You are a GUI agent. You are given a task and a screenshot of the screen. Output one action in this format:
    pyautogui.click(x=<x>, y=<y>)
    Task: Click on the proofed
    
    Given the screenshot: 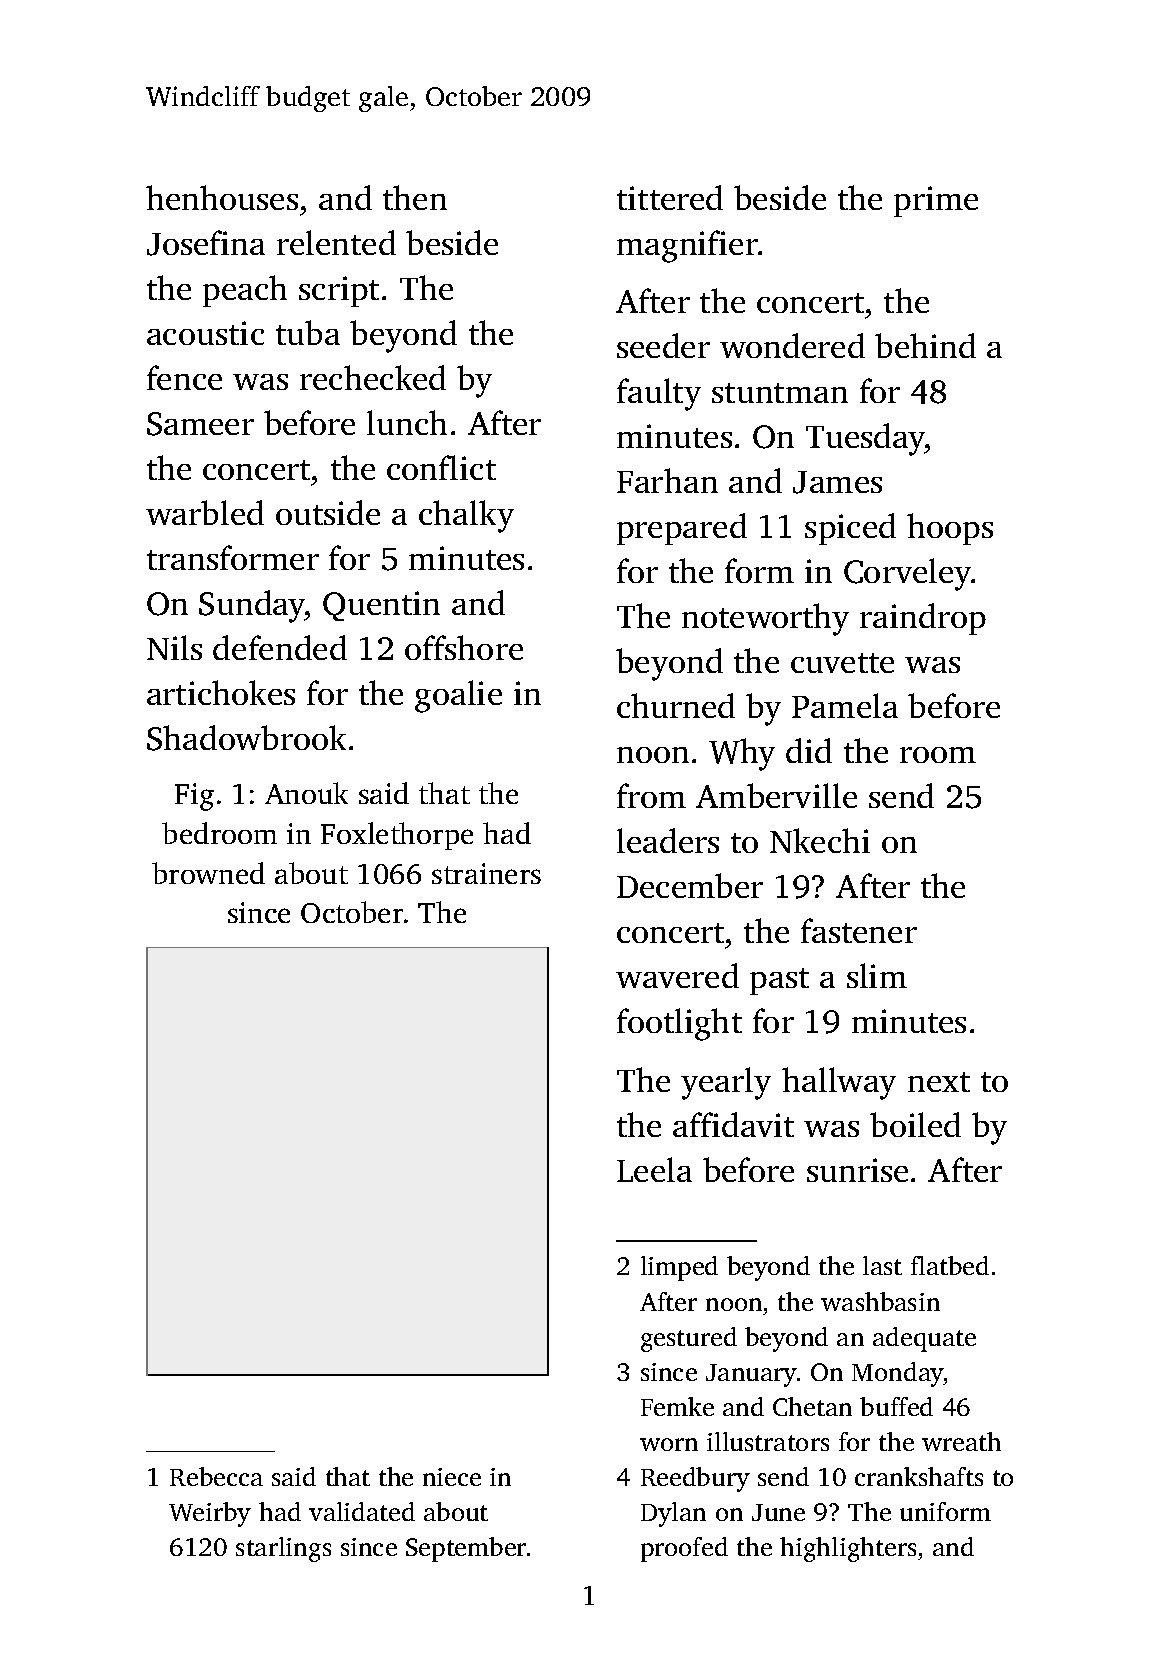 What is the action you would take?
    pyautogui.click(x=684, y=1549)
